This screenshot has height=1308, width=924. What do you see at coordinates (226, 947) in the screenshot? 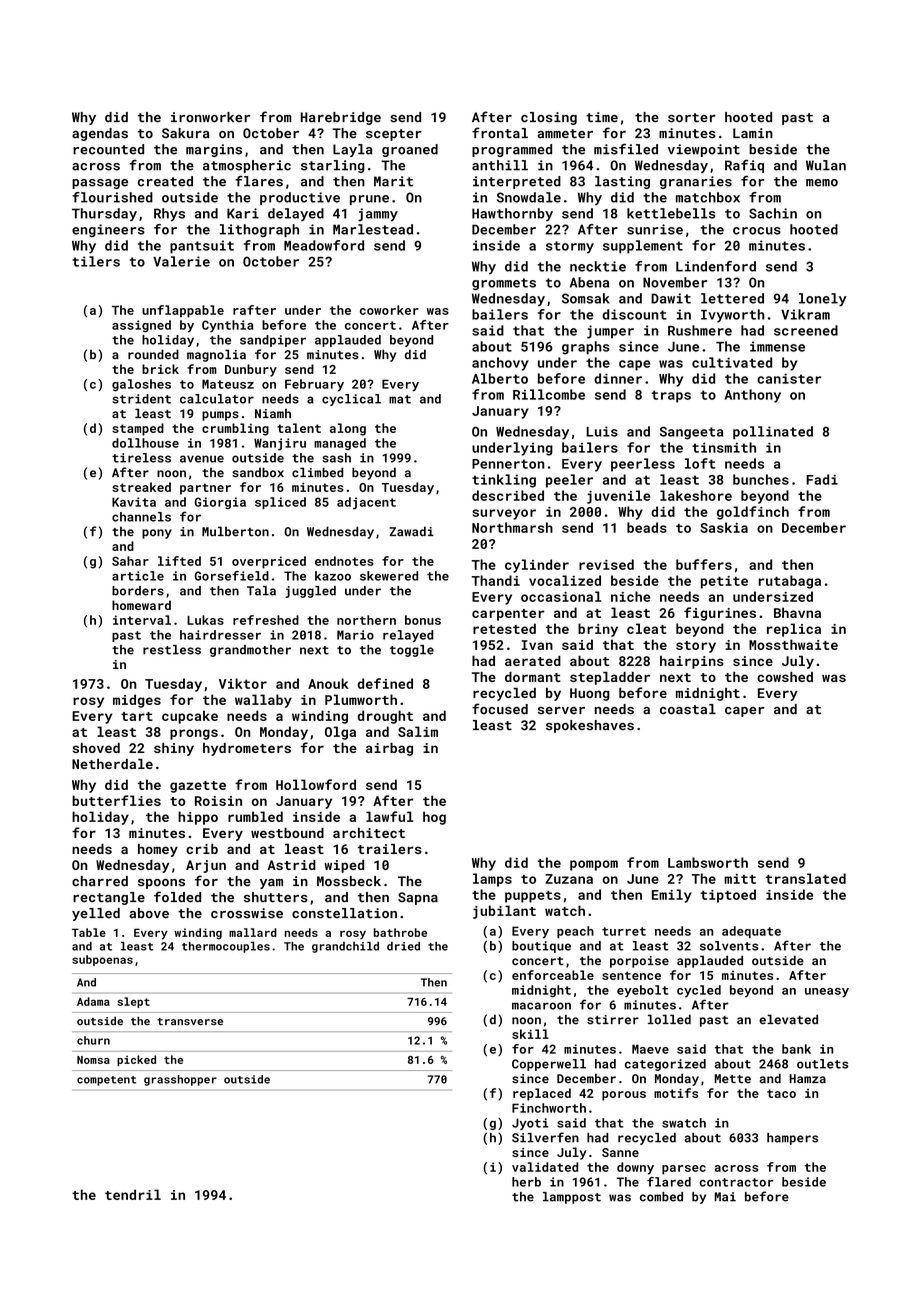
I see `thermocouples` at bounding box center [226, 947].
